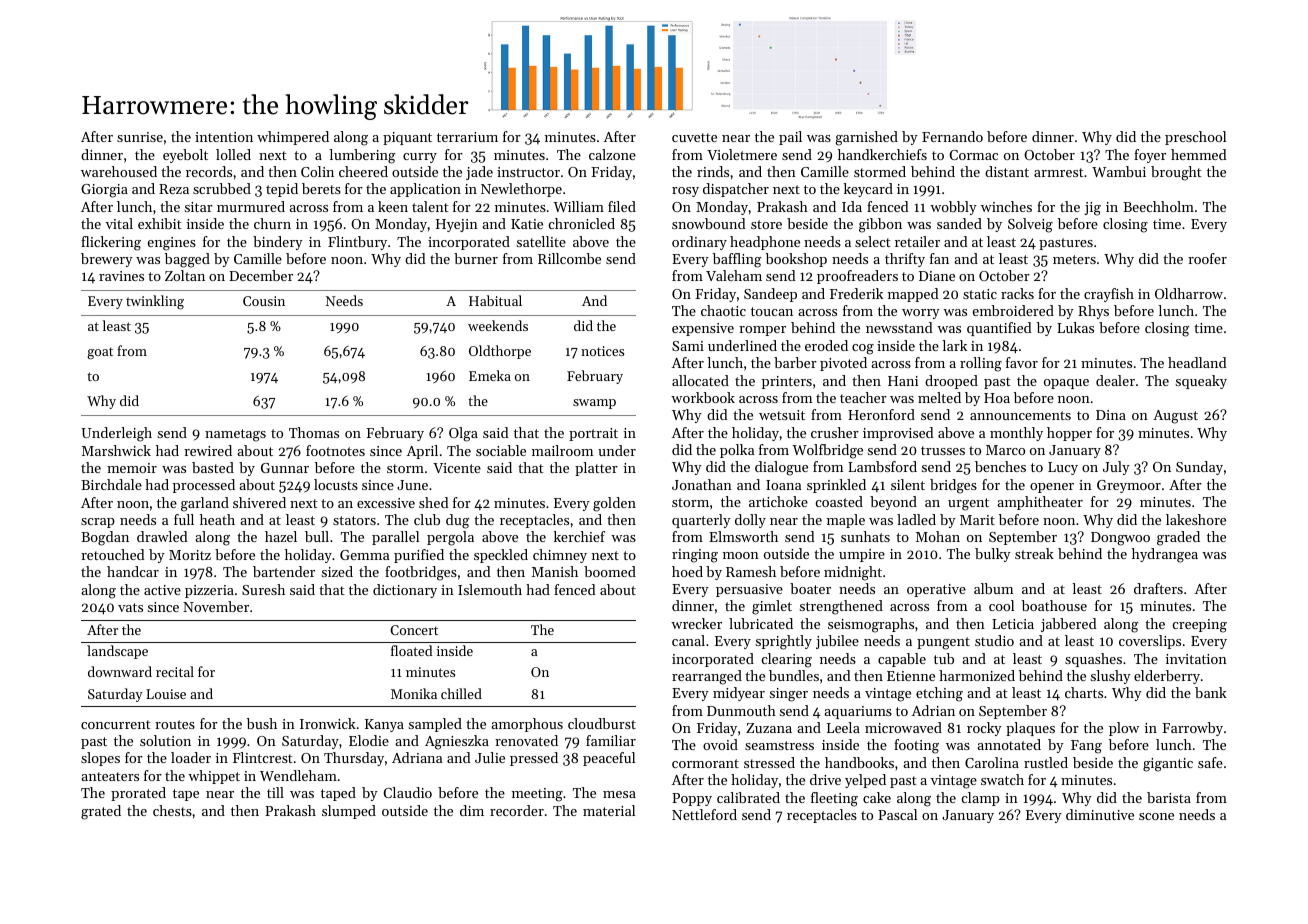 The image size is (1308, 924). What do you see at coordinates (293, 138) in the page?
I see `whimpered` at bounding box center [293, 138].
